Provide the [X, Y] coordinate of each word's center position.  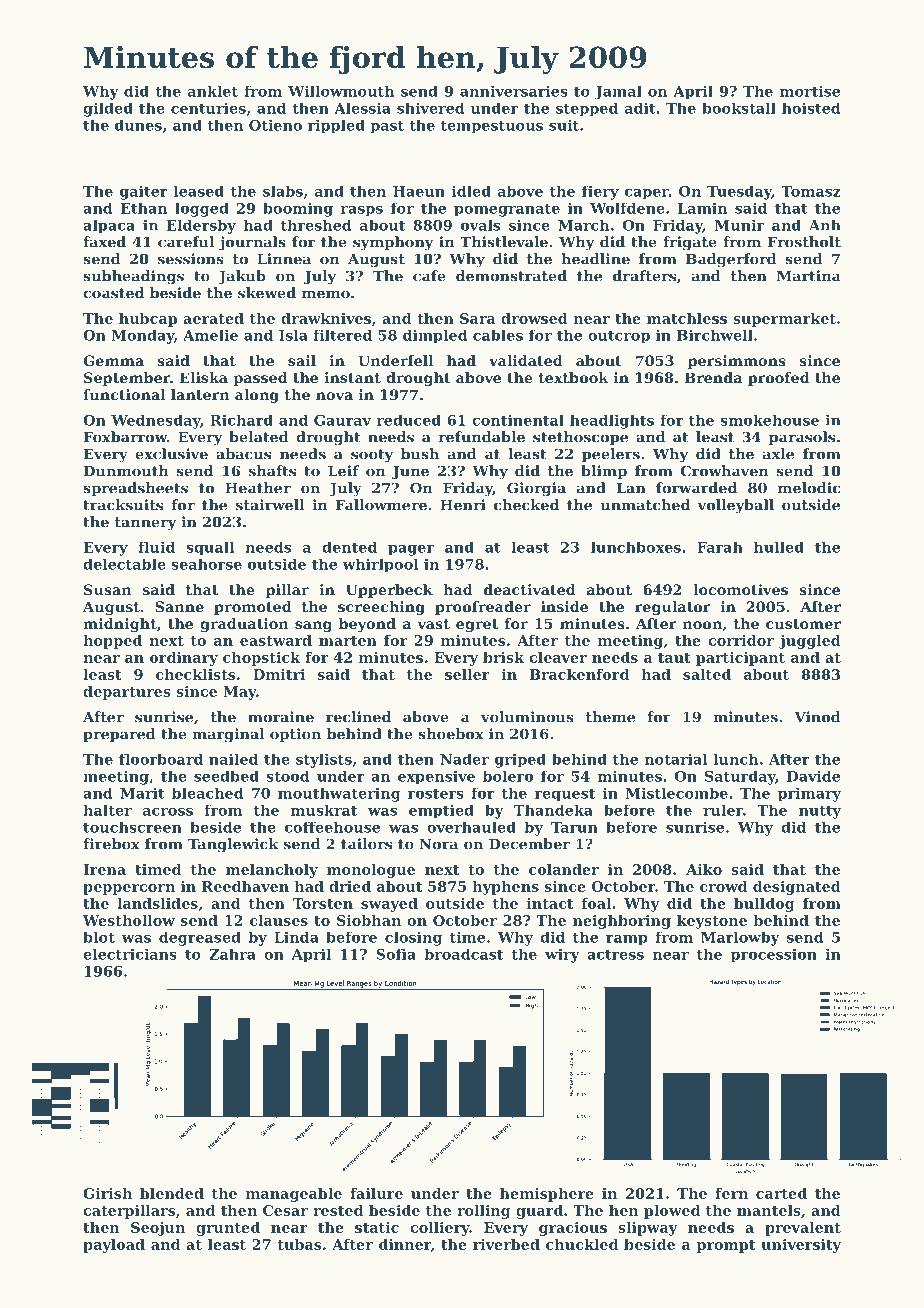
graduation [244, 625]
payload [114, 1246]
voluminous [527, 717]
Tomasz [811, 191]
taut [674, 658]
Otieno [275, 125]
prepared [119, 735]
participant [740, 659]
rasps [361, 211]
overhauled [471, 827]
